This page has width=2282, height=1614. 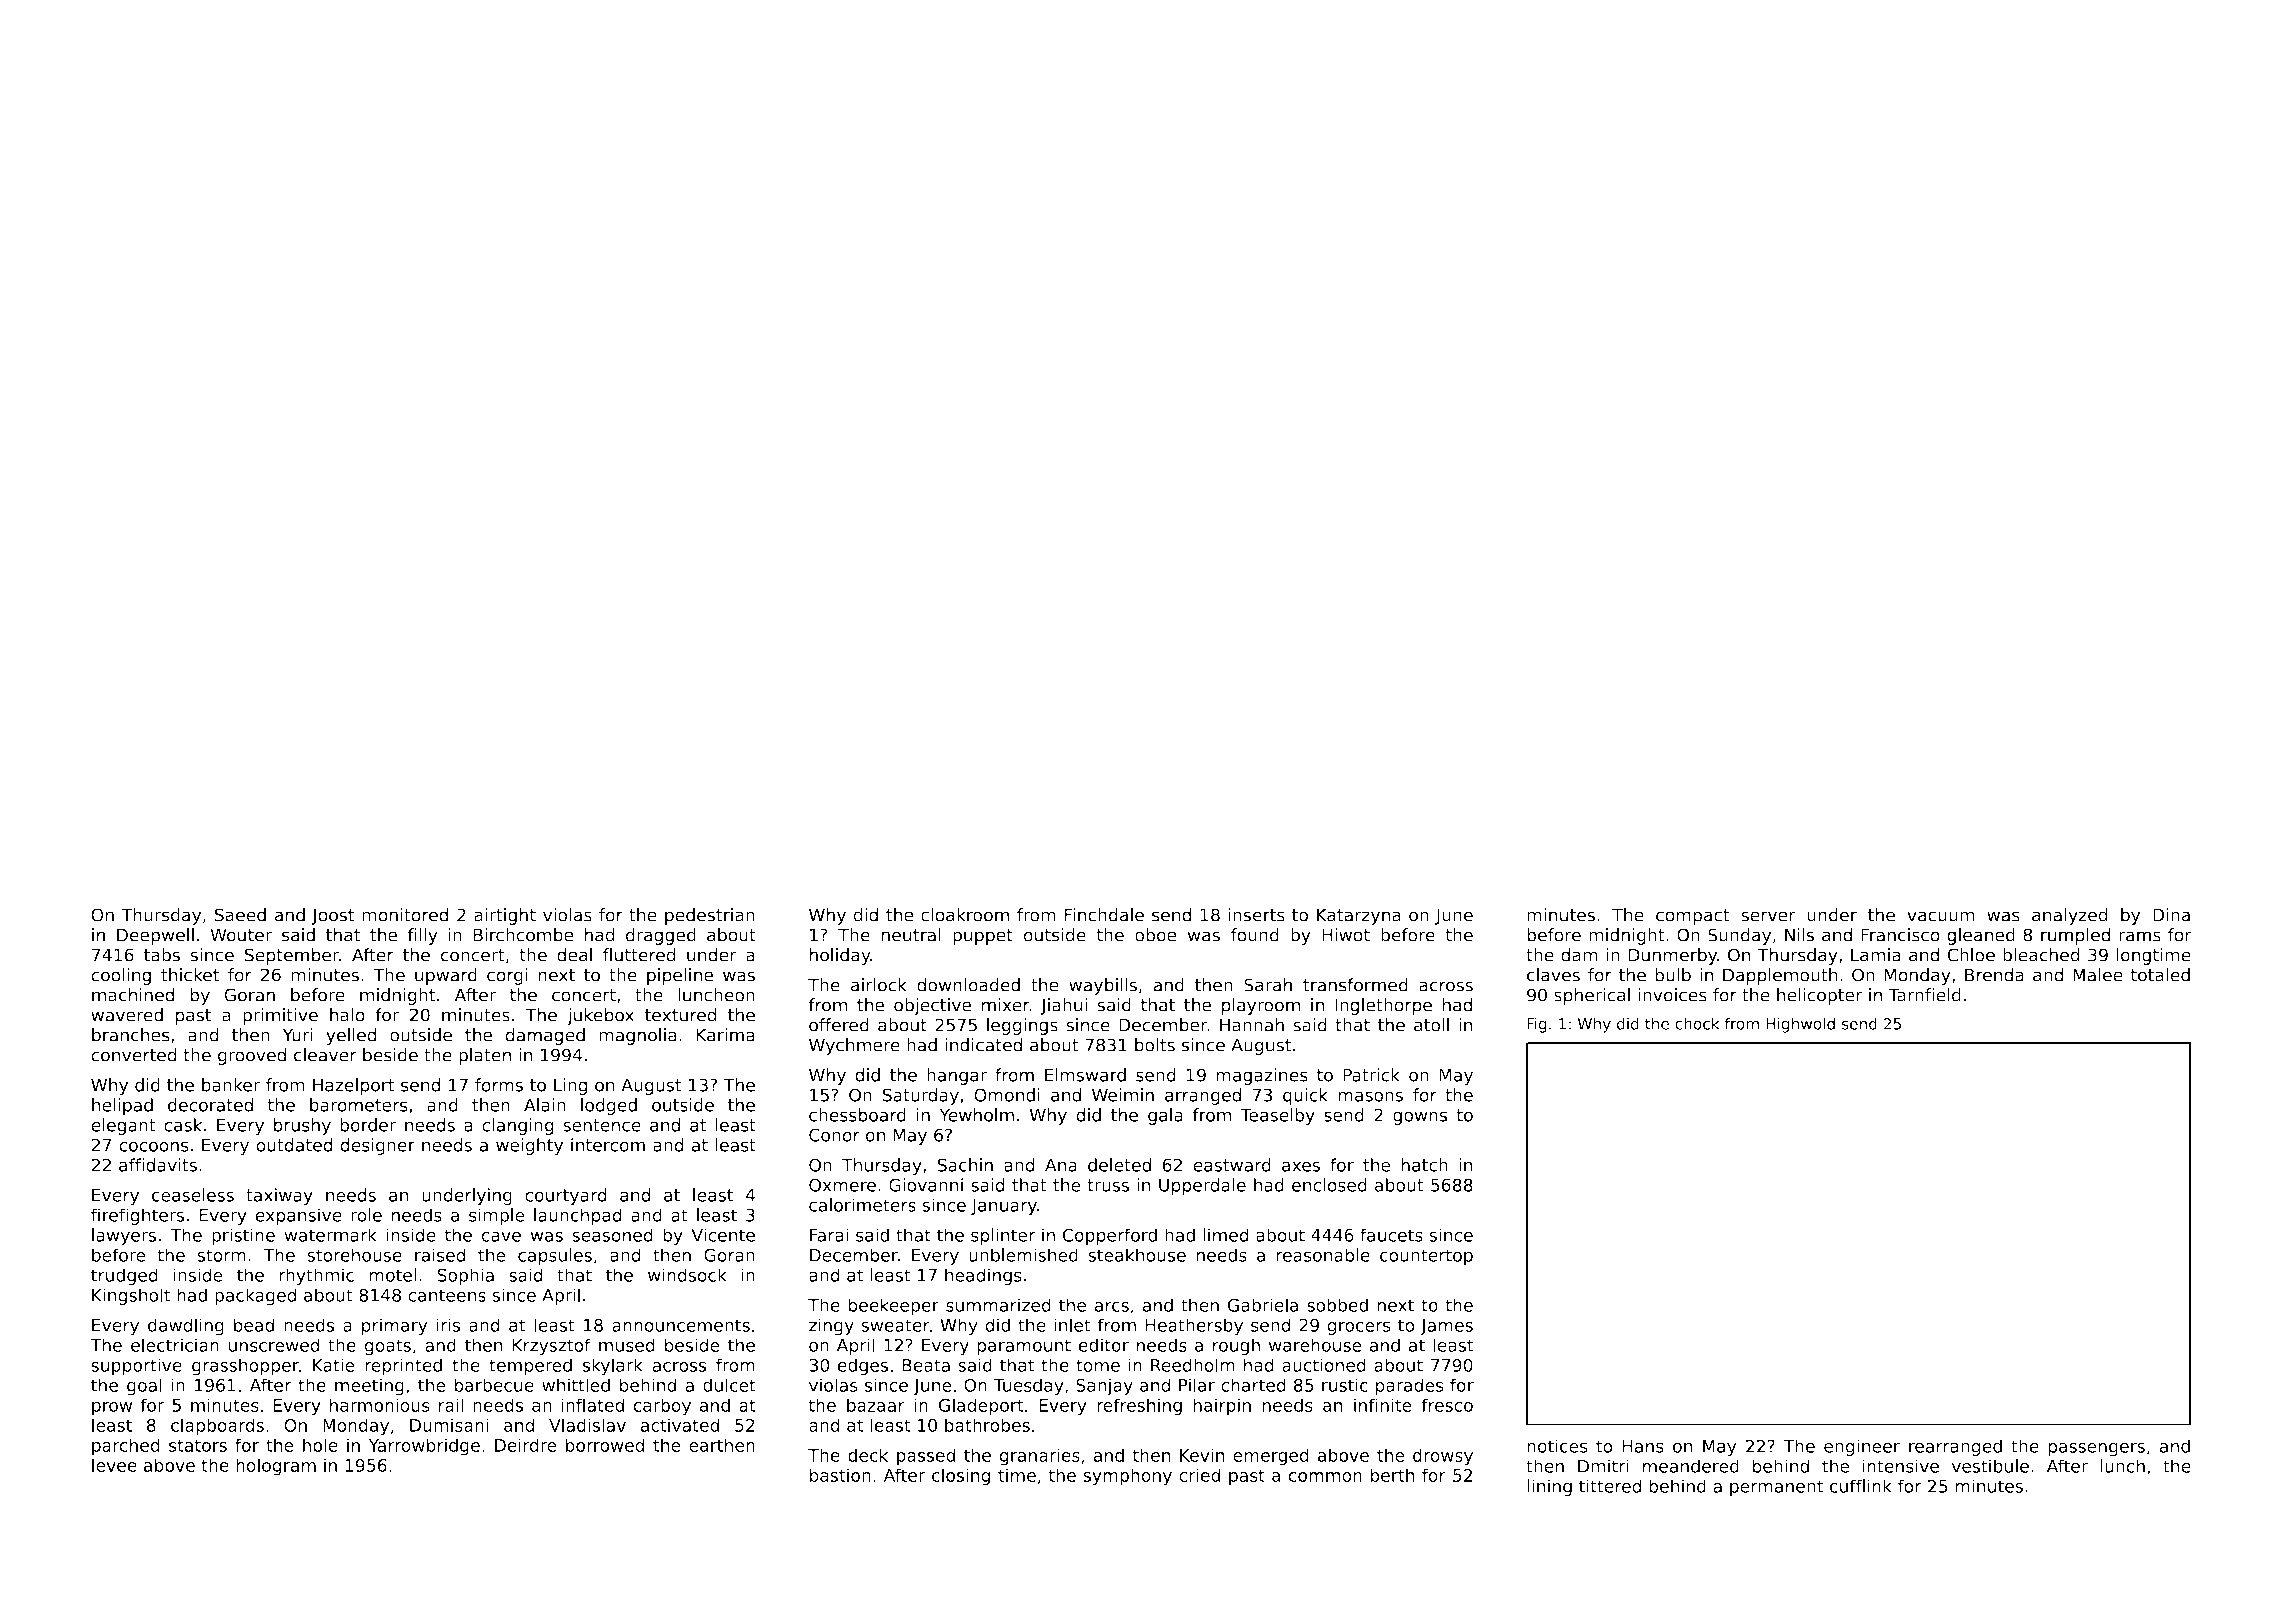 What do you see at coordinates (1104, 915) in the page?
I see `Finchdale` at bounding box center [1104, 915].
